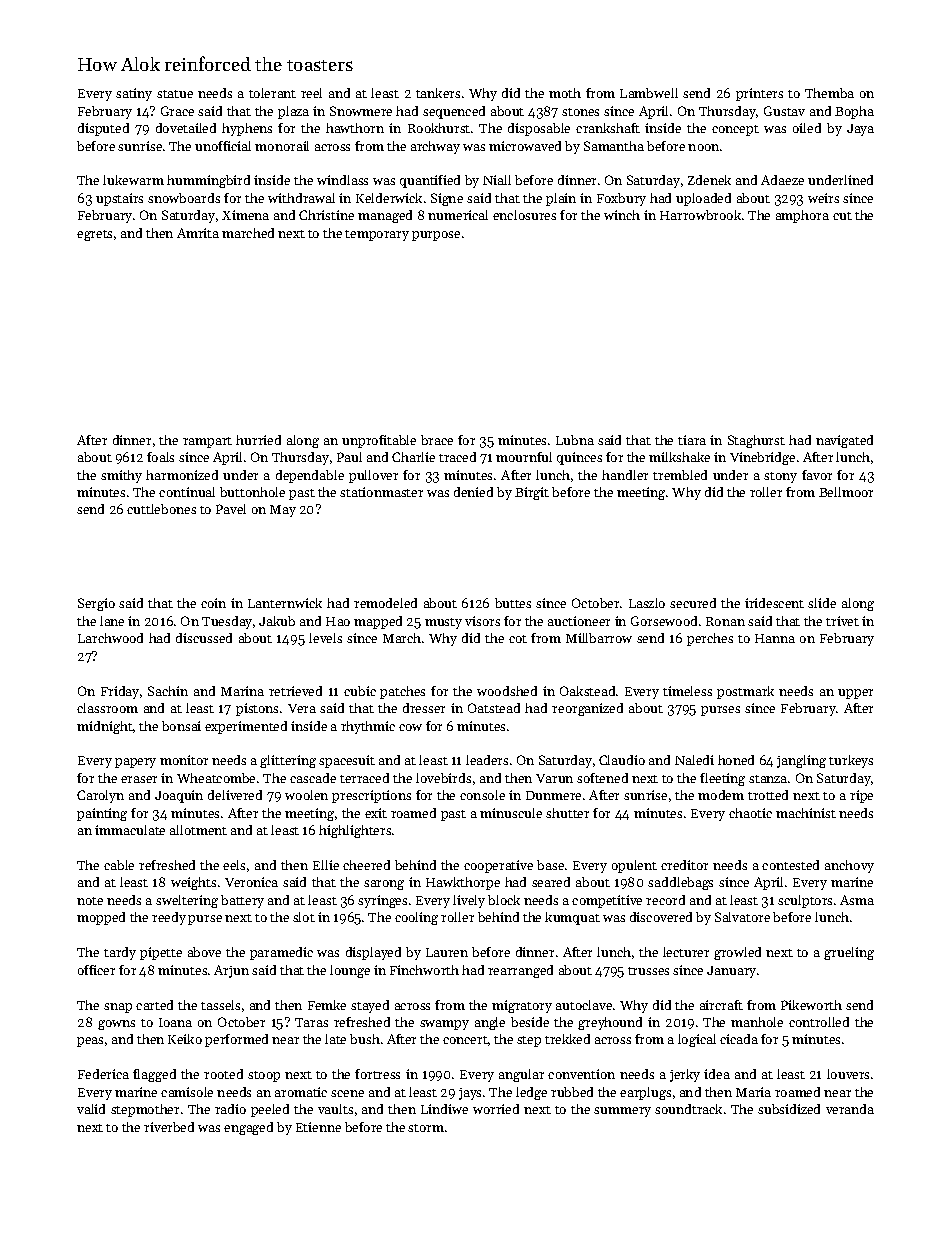 The height and width of the screenshot is (1233, 952). Describe the element at coordinates (438, 93) in the screenshot. I see `tankers` at that location.
